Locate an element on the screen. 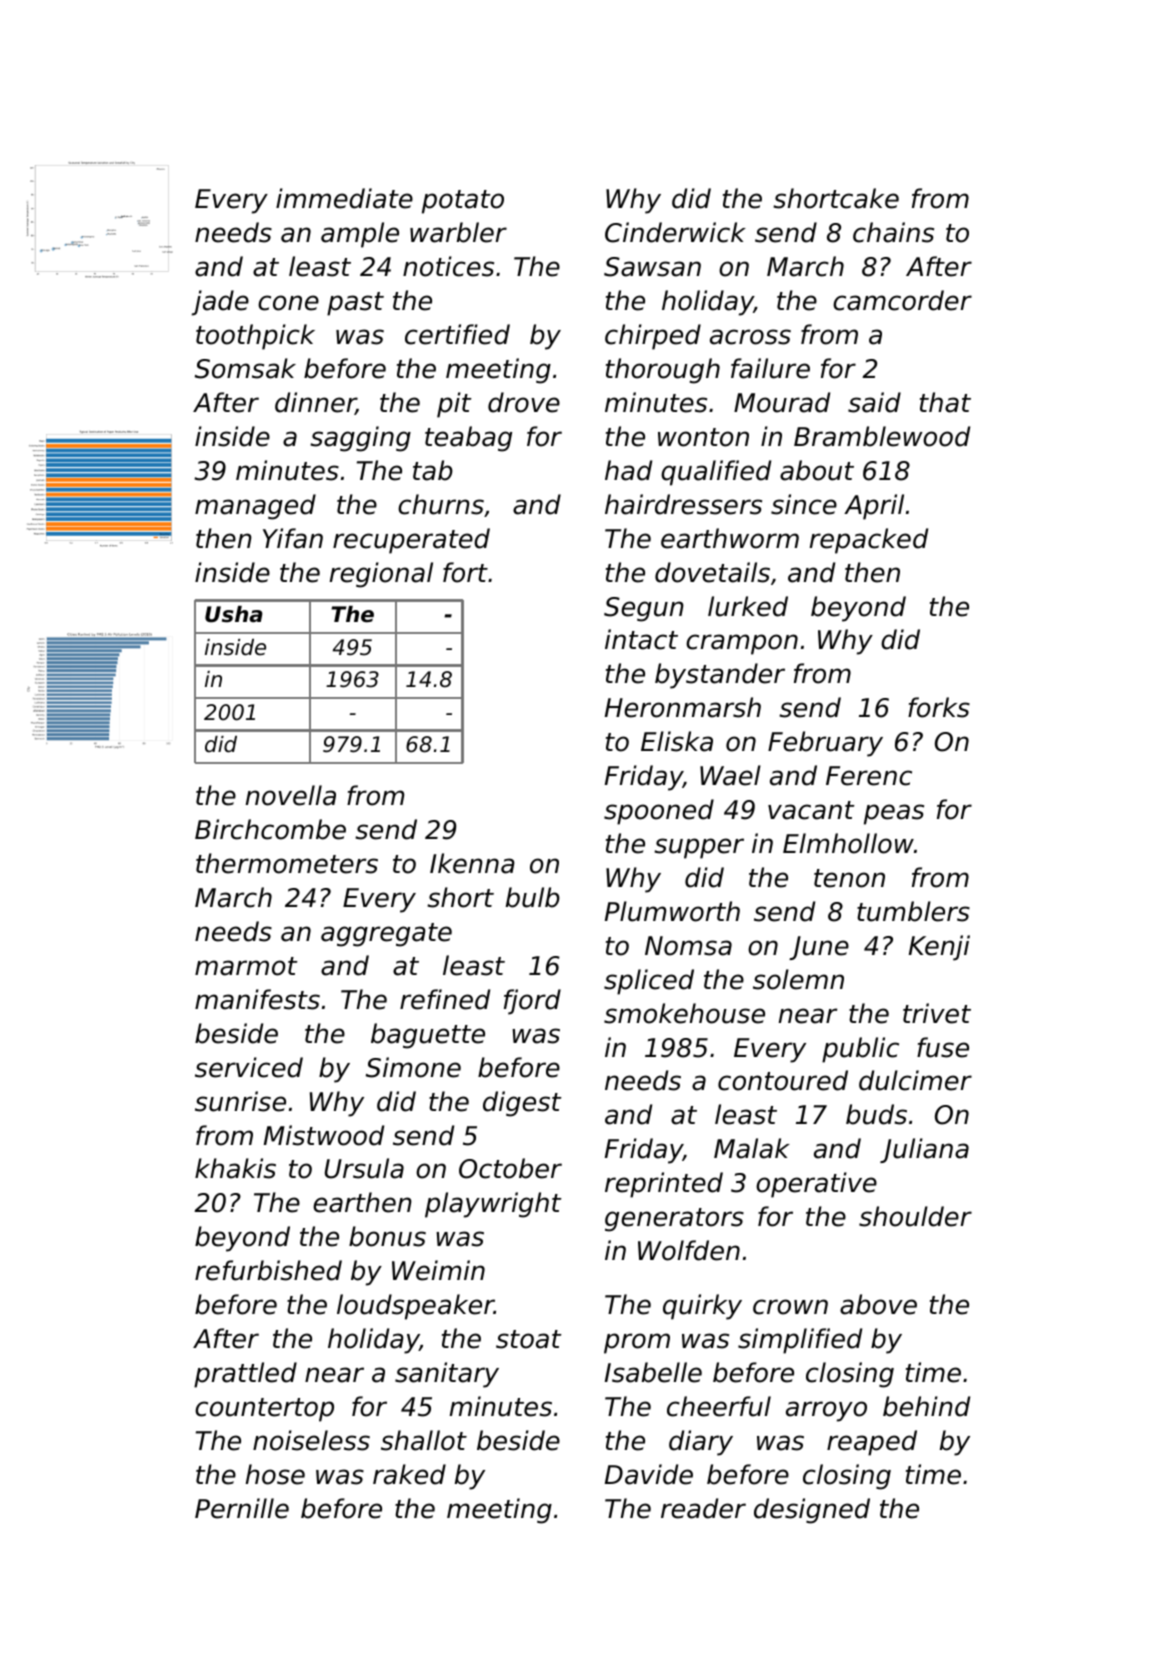  immediate is located at coordinates (344, 198).
